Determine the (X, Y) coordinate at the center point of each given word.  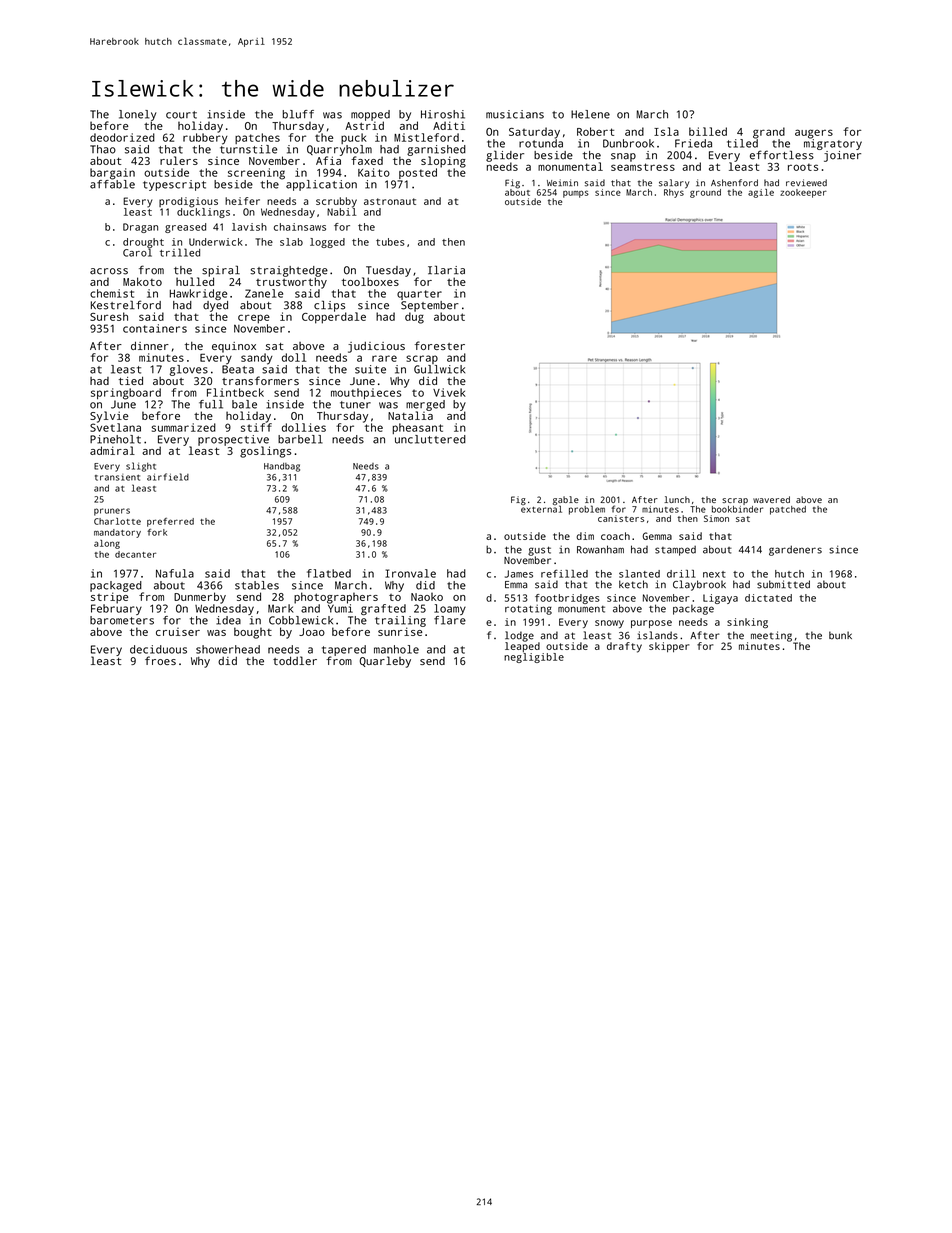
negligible (534, 658)
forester (440, 345)
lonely (138, 115)
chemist (112, 293)
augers (814, 134)
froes (160, 660)
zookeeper (803, 193)
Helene (590, 114)
